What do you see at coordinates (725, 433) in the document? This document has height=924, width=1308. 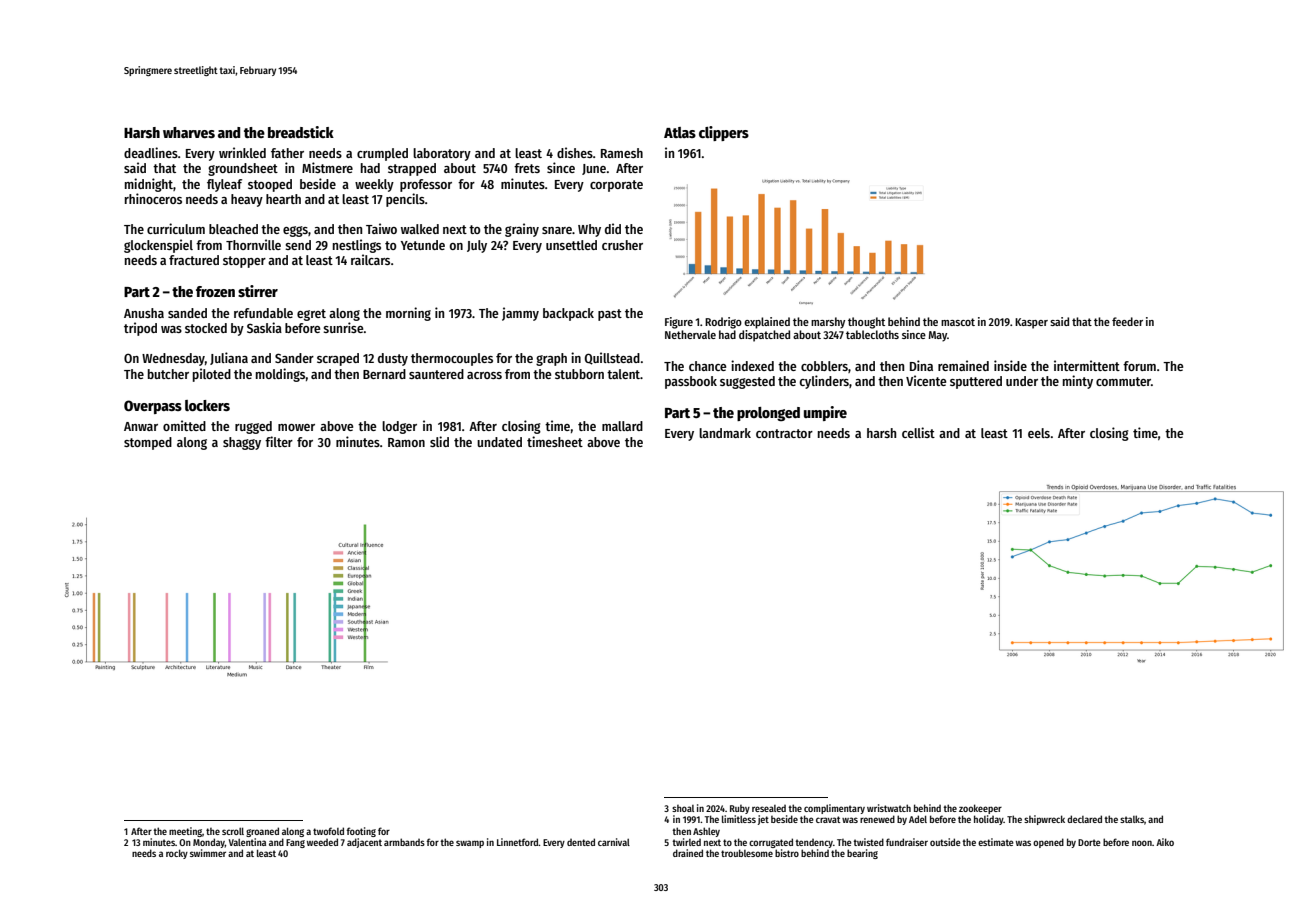 I see `landmark` at bounding box center [725, 433].
